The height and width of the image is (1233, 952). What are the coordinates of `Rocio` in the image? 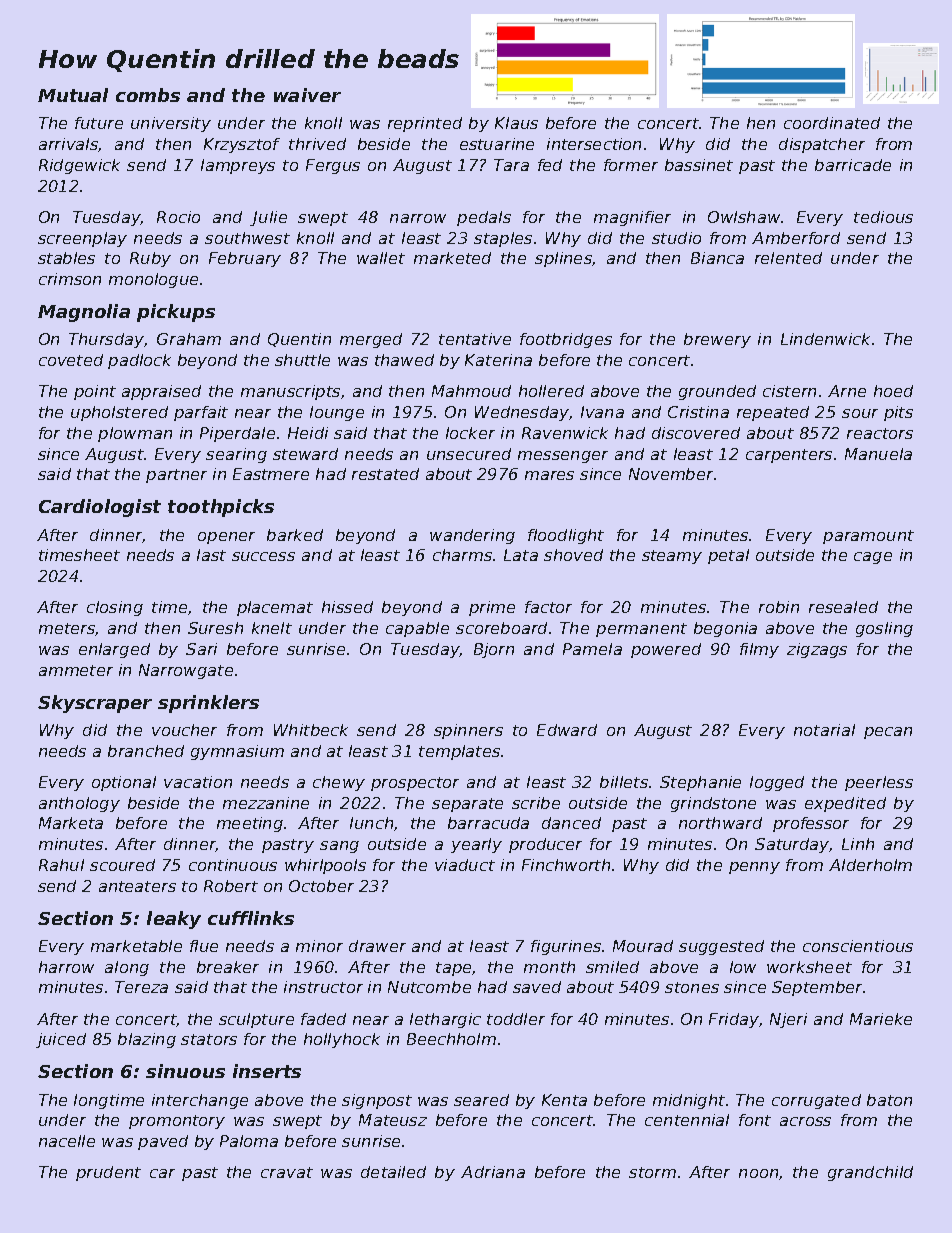 It's located at (178, 217).
